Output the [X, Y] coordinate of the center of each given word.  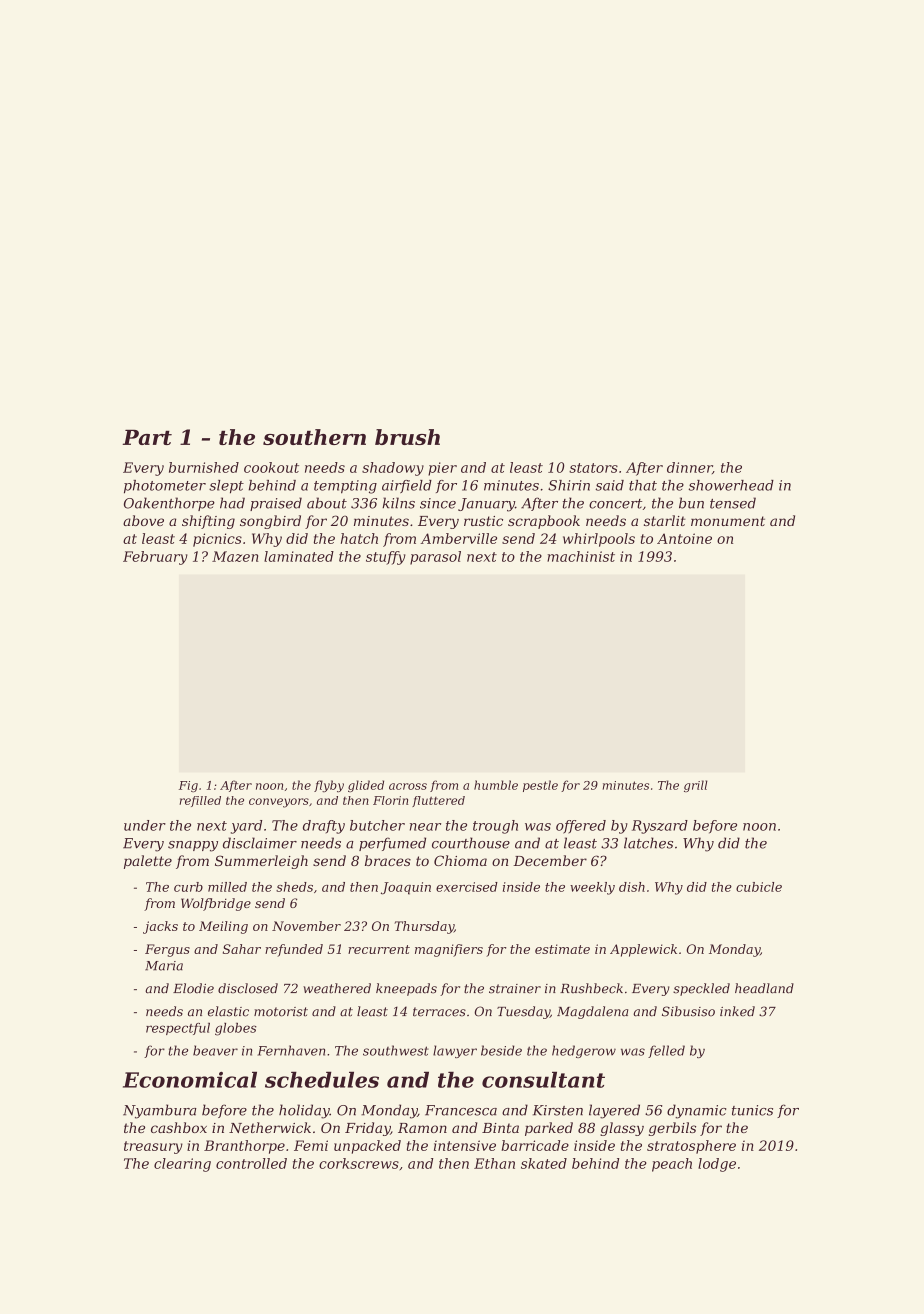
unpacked [367, 1147]
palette [148, 862]
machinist [581, 556]
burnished [204, 467]
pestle [540, 786]
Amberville [458, 538]
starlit [665, 520]
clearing [182, 1165]
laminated [299, 556]
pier [442, 469]
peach [672, 1165]
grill [696, 786]
